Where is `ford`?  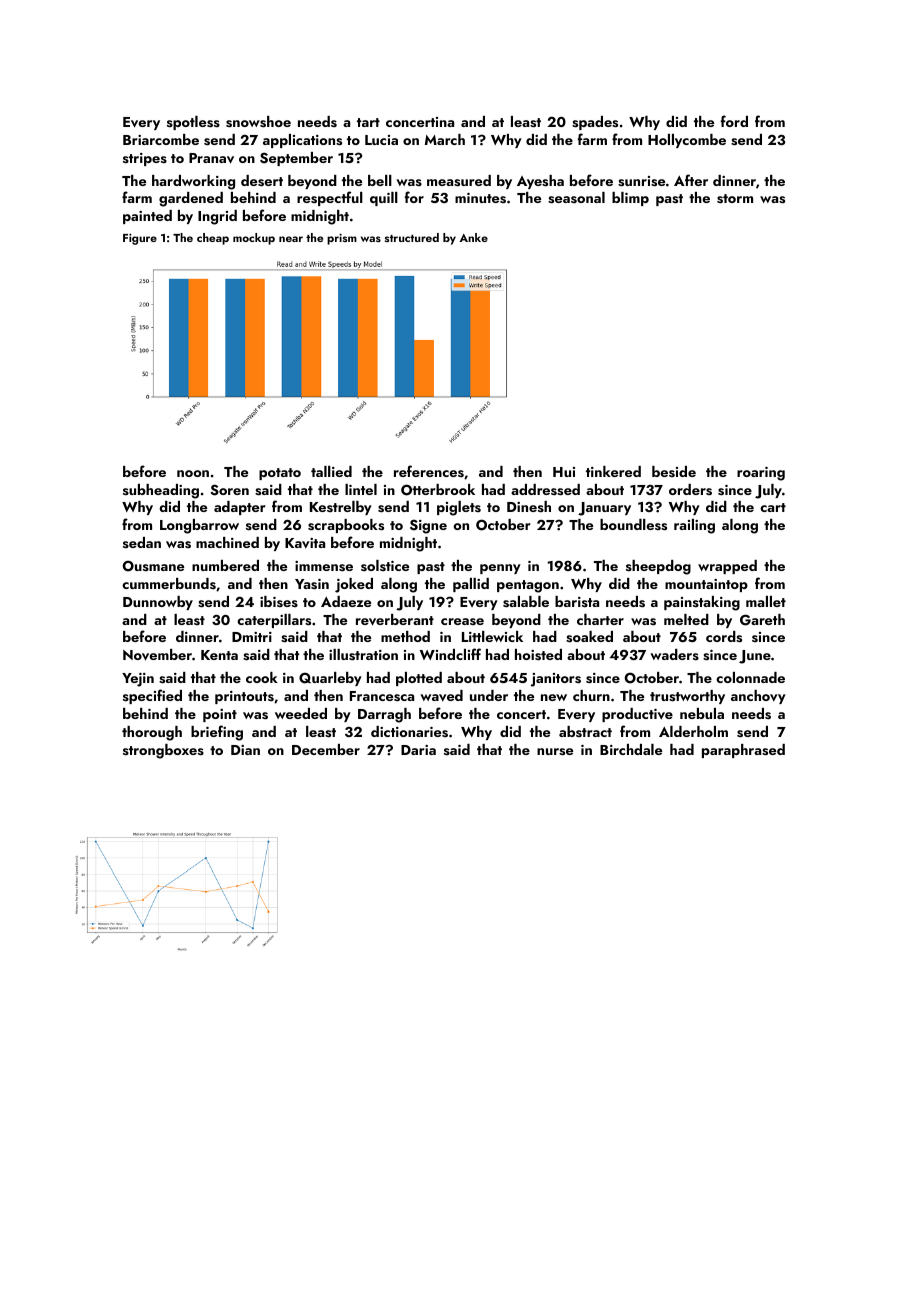
ford is located at coordinates (734, 121).
